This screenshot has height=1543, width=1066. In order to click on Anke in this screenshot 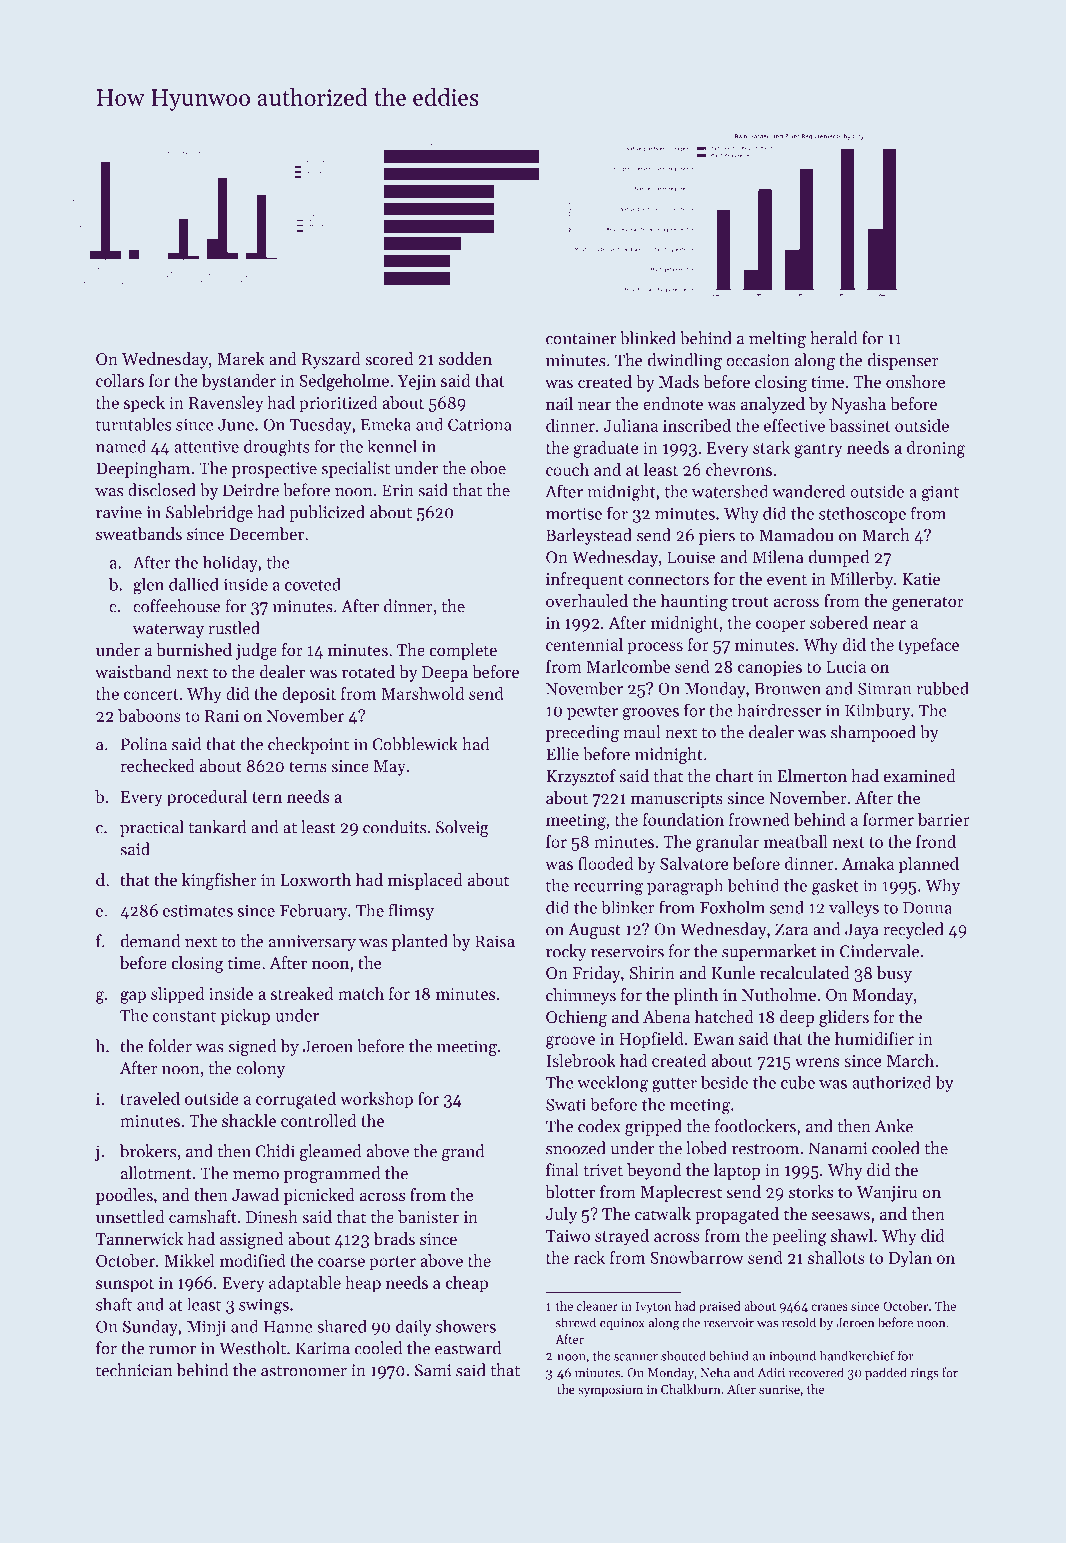, I will do `click(894, 1126)`.
